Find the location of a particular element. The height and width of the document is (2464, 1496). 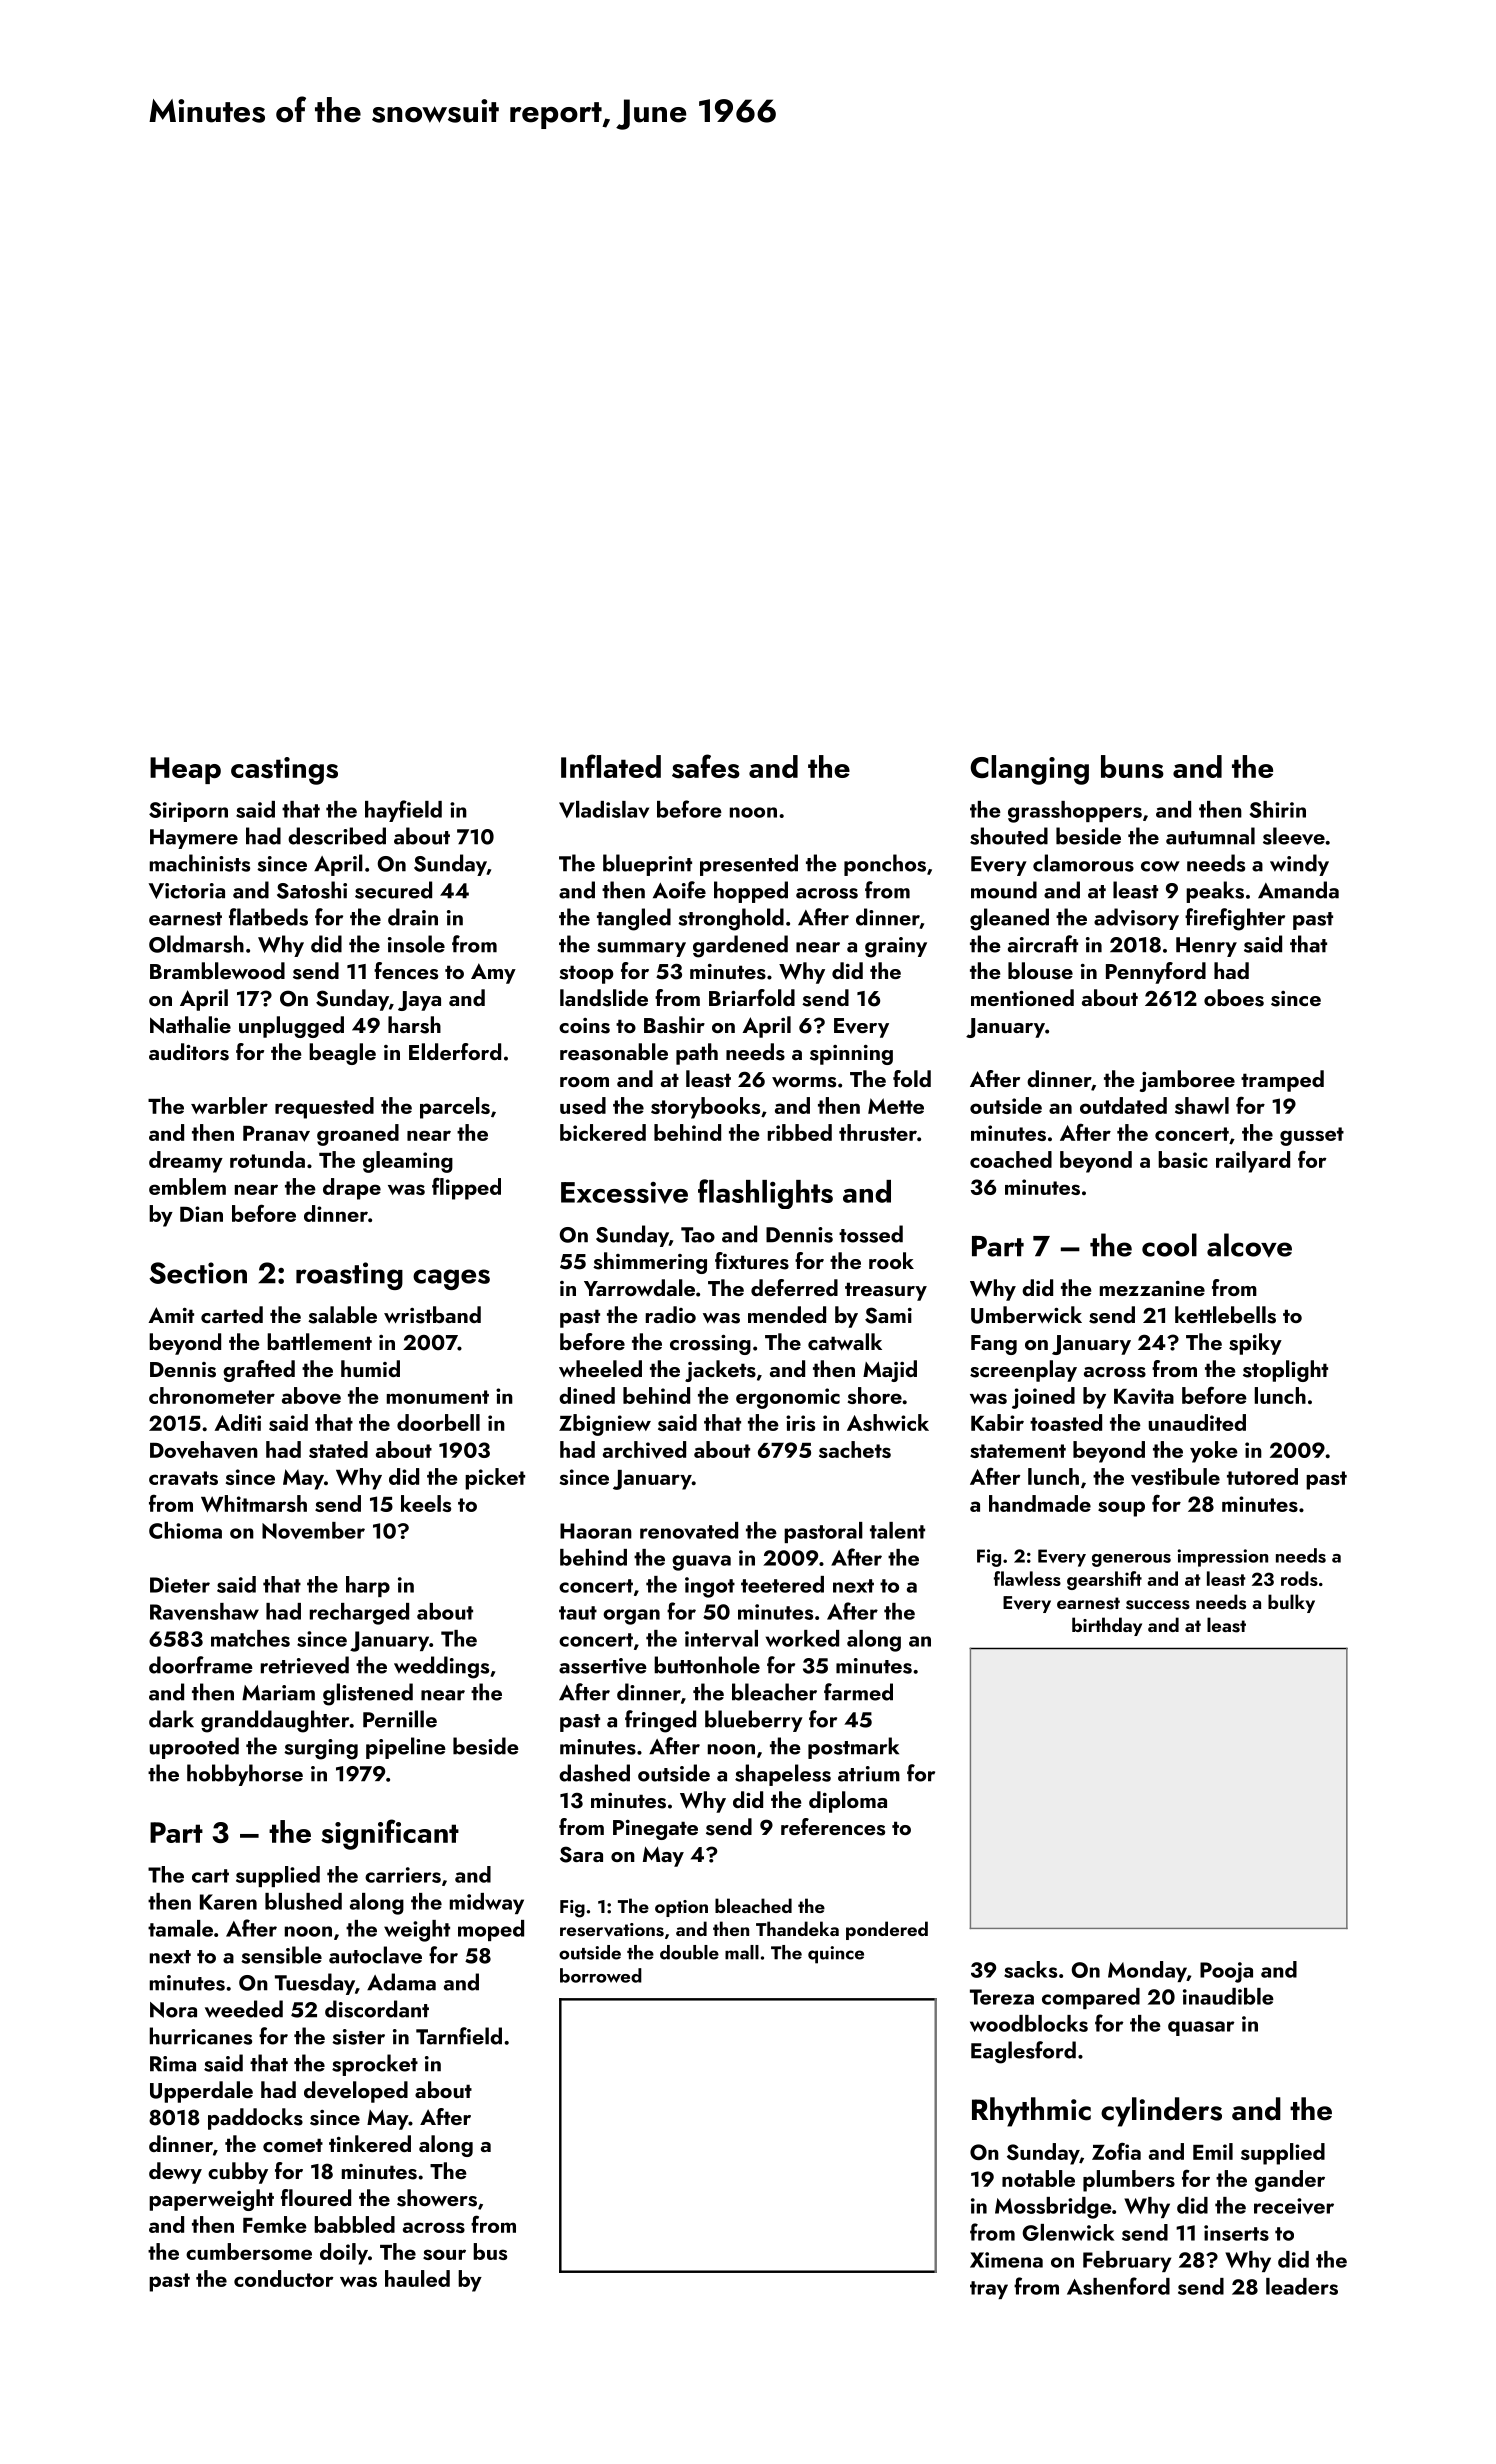

Pinegate is located at coordinates (655, 1830).
